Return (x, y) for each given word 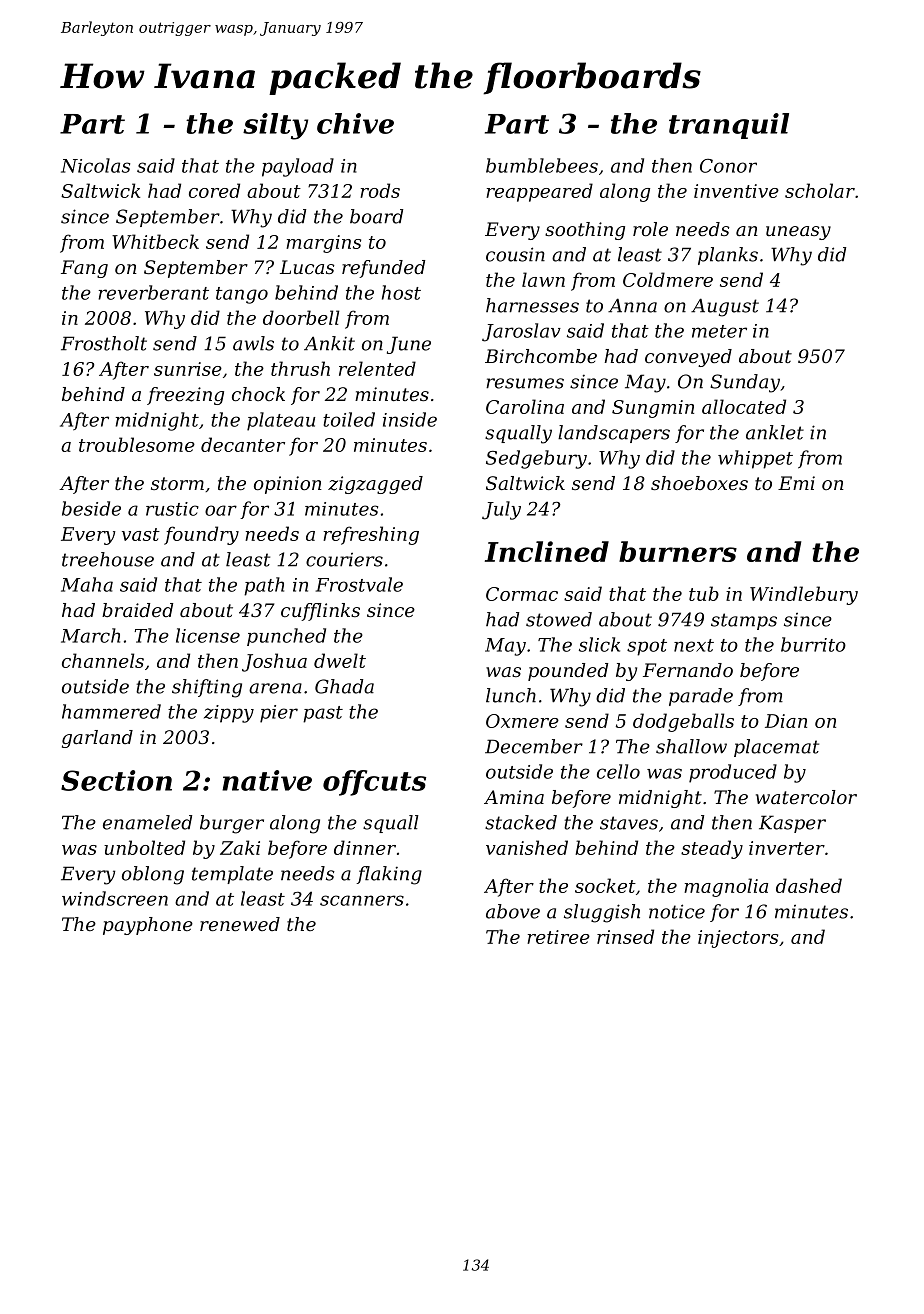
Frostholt (104, 343)
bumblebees (542, 165)
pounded (568, 672)
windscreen (115, 898)
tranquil (729, 126)
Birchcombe (541, 356)
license (208, 635)
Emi (796, 483)
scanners (362, 900)
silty (275, 126)
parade (701, 697)
